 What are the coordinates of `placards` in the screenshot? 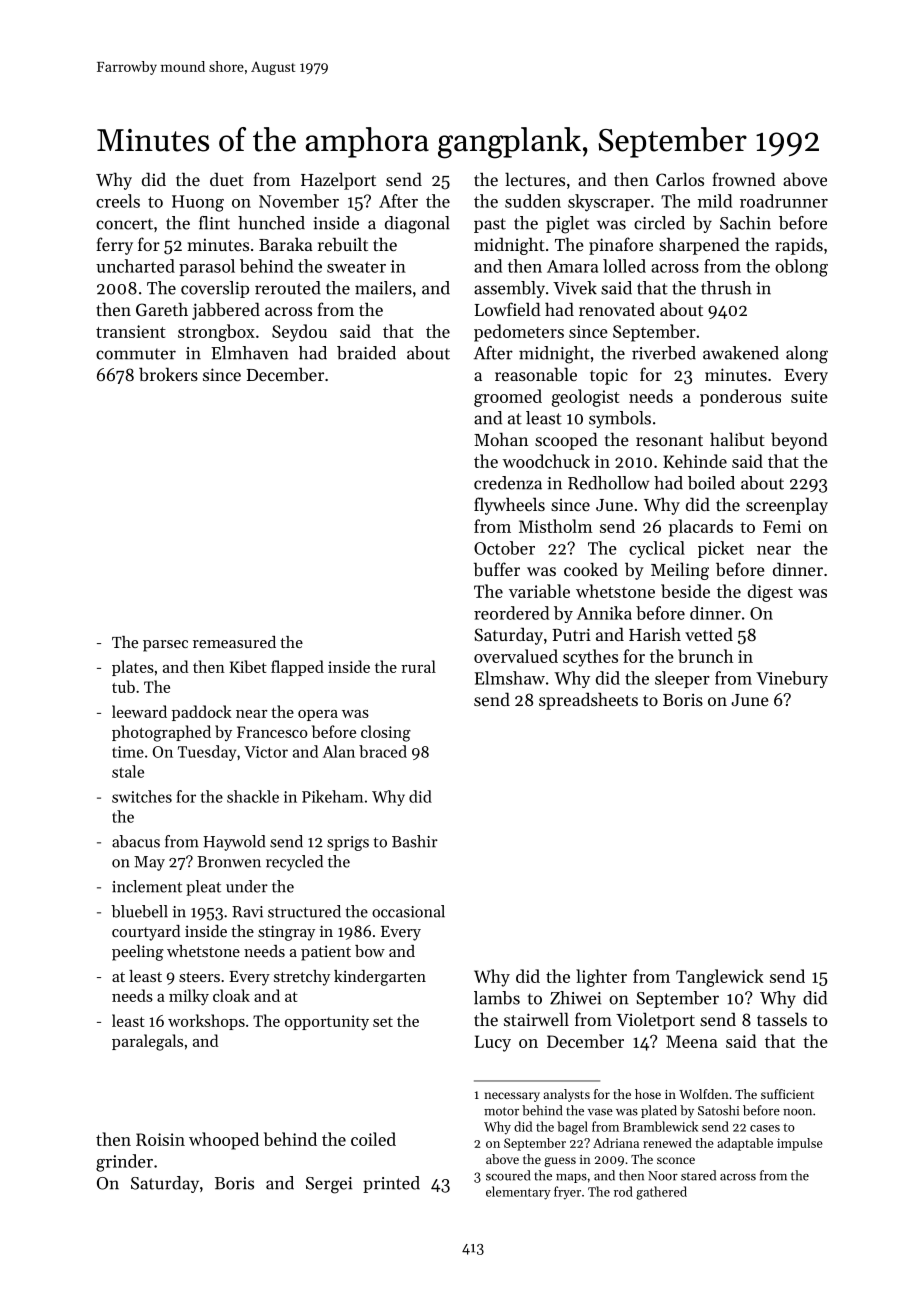 It's located at (701, 528).
